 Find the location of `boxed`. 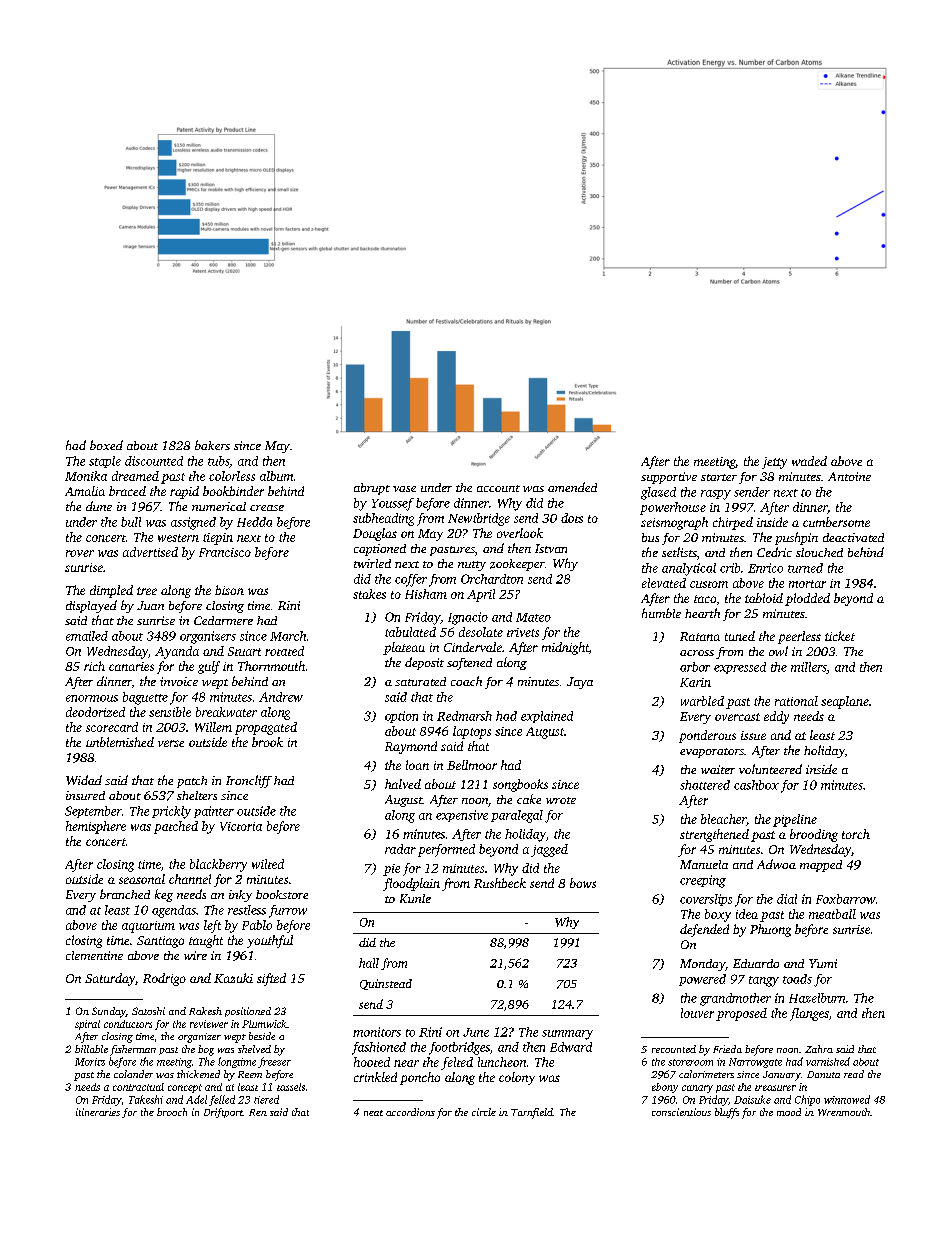

boxed is located at coordinates (106, 445).
